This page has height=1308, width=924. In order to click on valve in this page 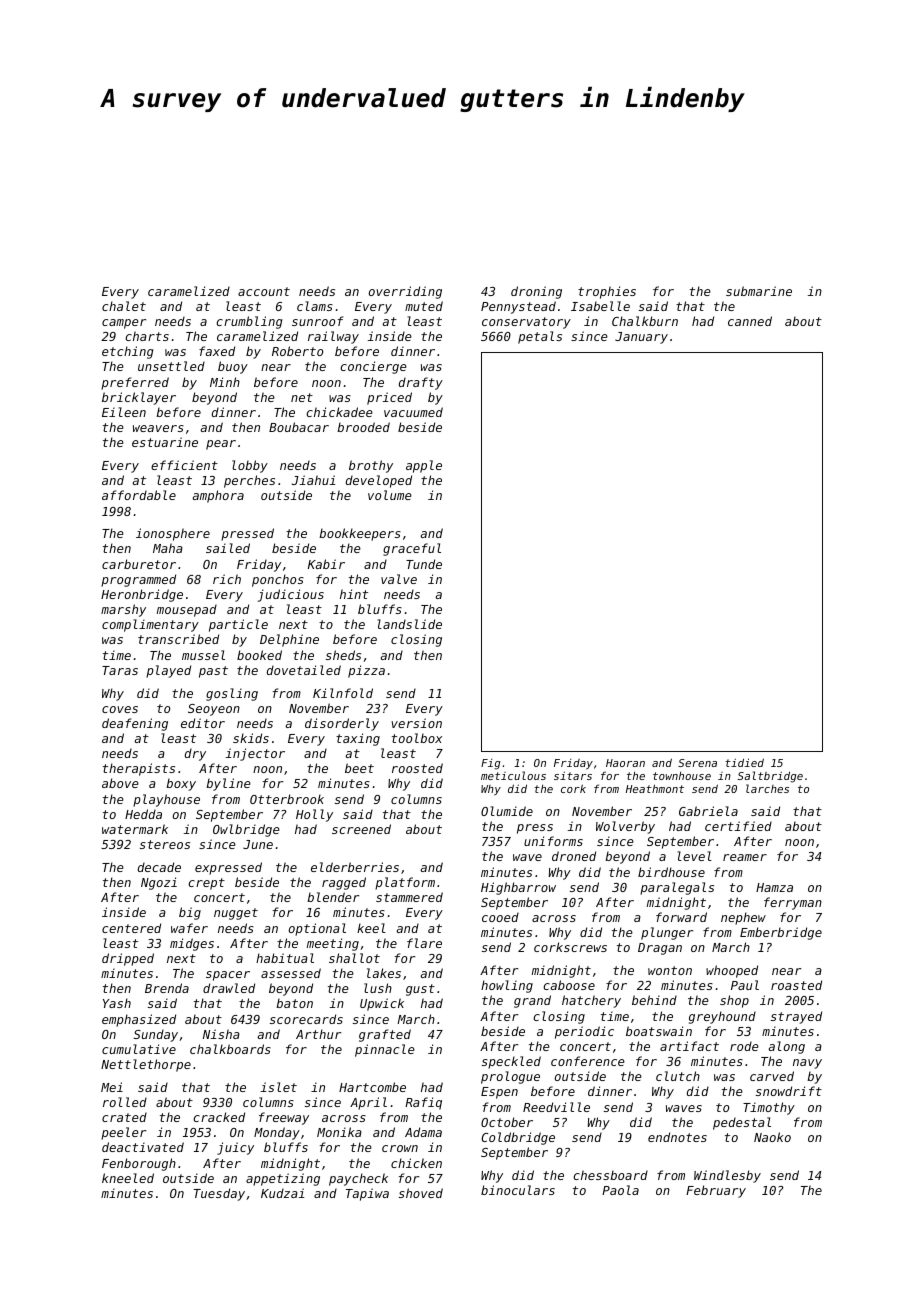, I will do `click(399, 579)`.
